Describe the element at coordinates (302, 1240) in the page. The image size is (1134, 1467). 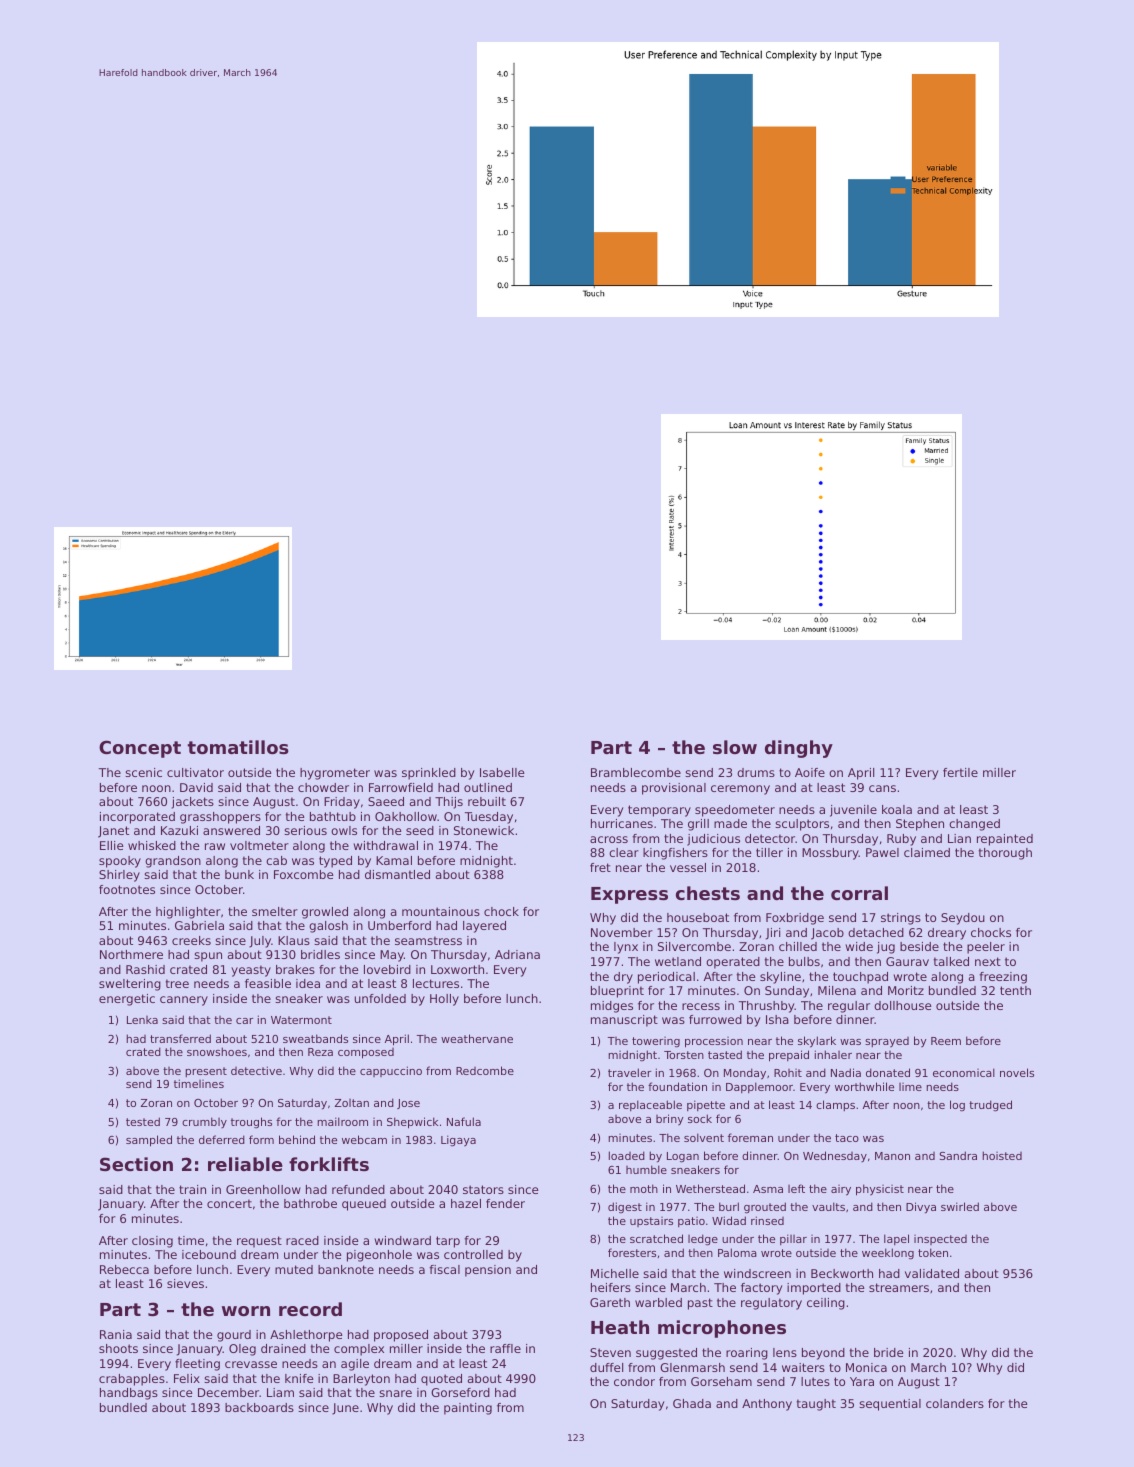
I see `raced` at that location.
